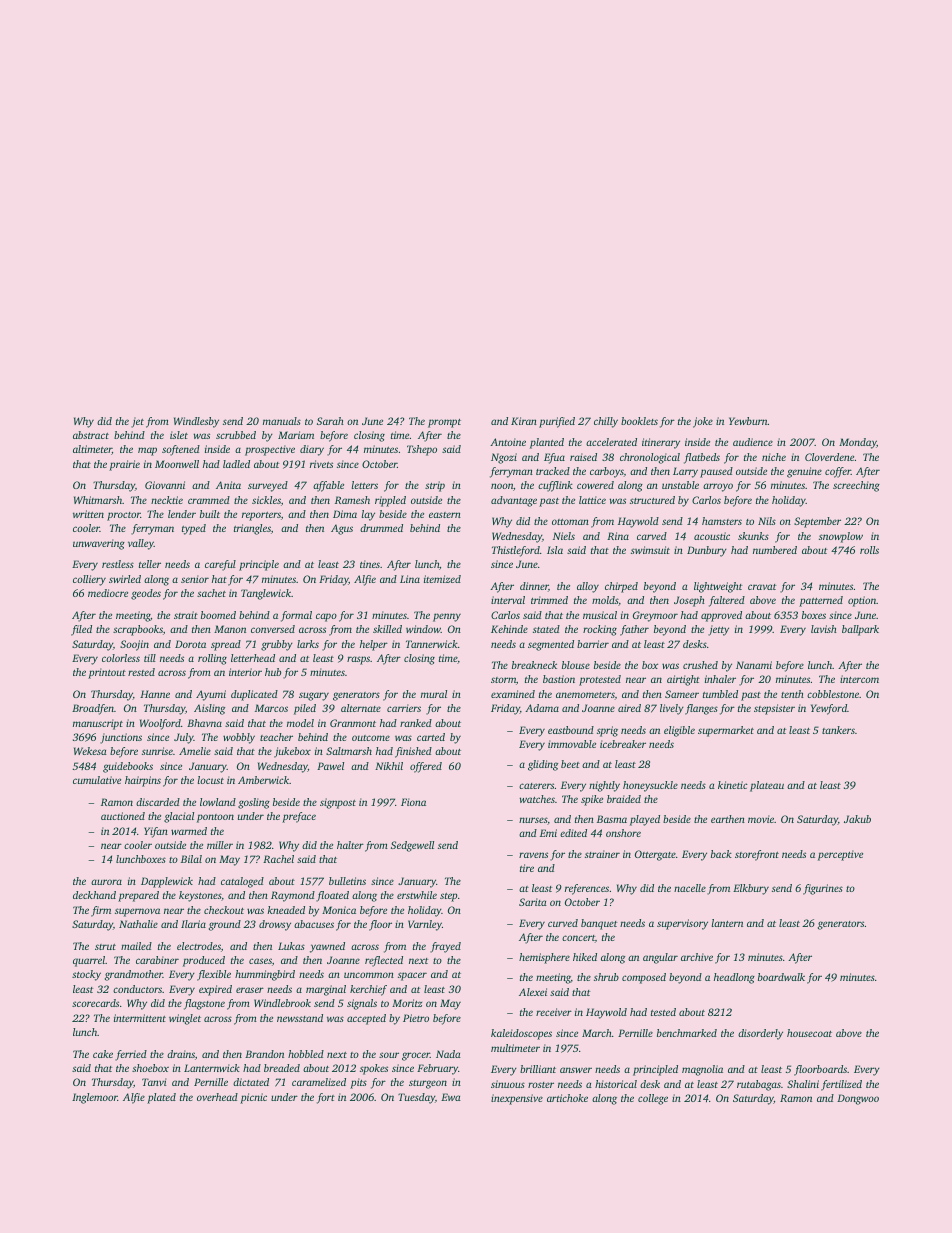 The image size is (952, 1233). What do you see at coordinates (254, 803) in the screenshot?
I see `gosling` at bounding box center [254, 803].
